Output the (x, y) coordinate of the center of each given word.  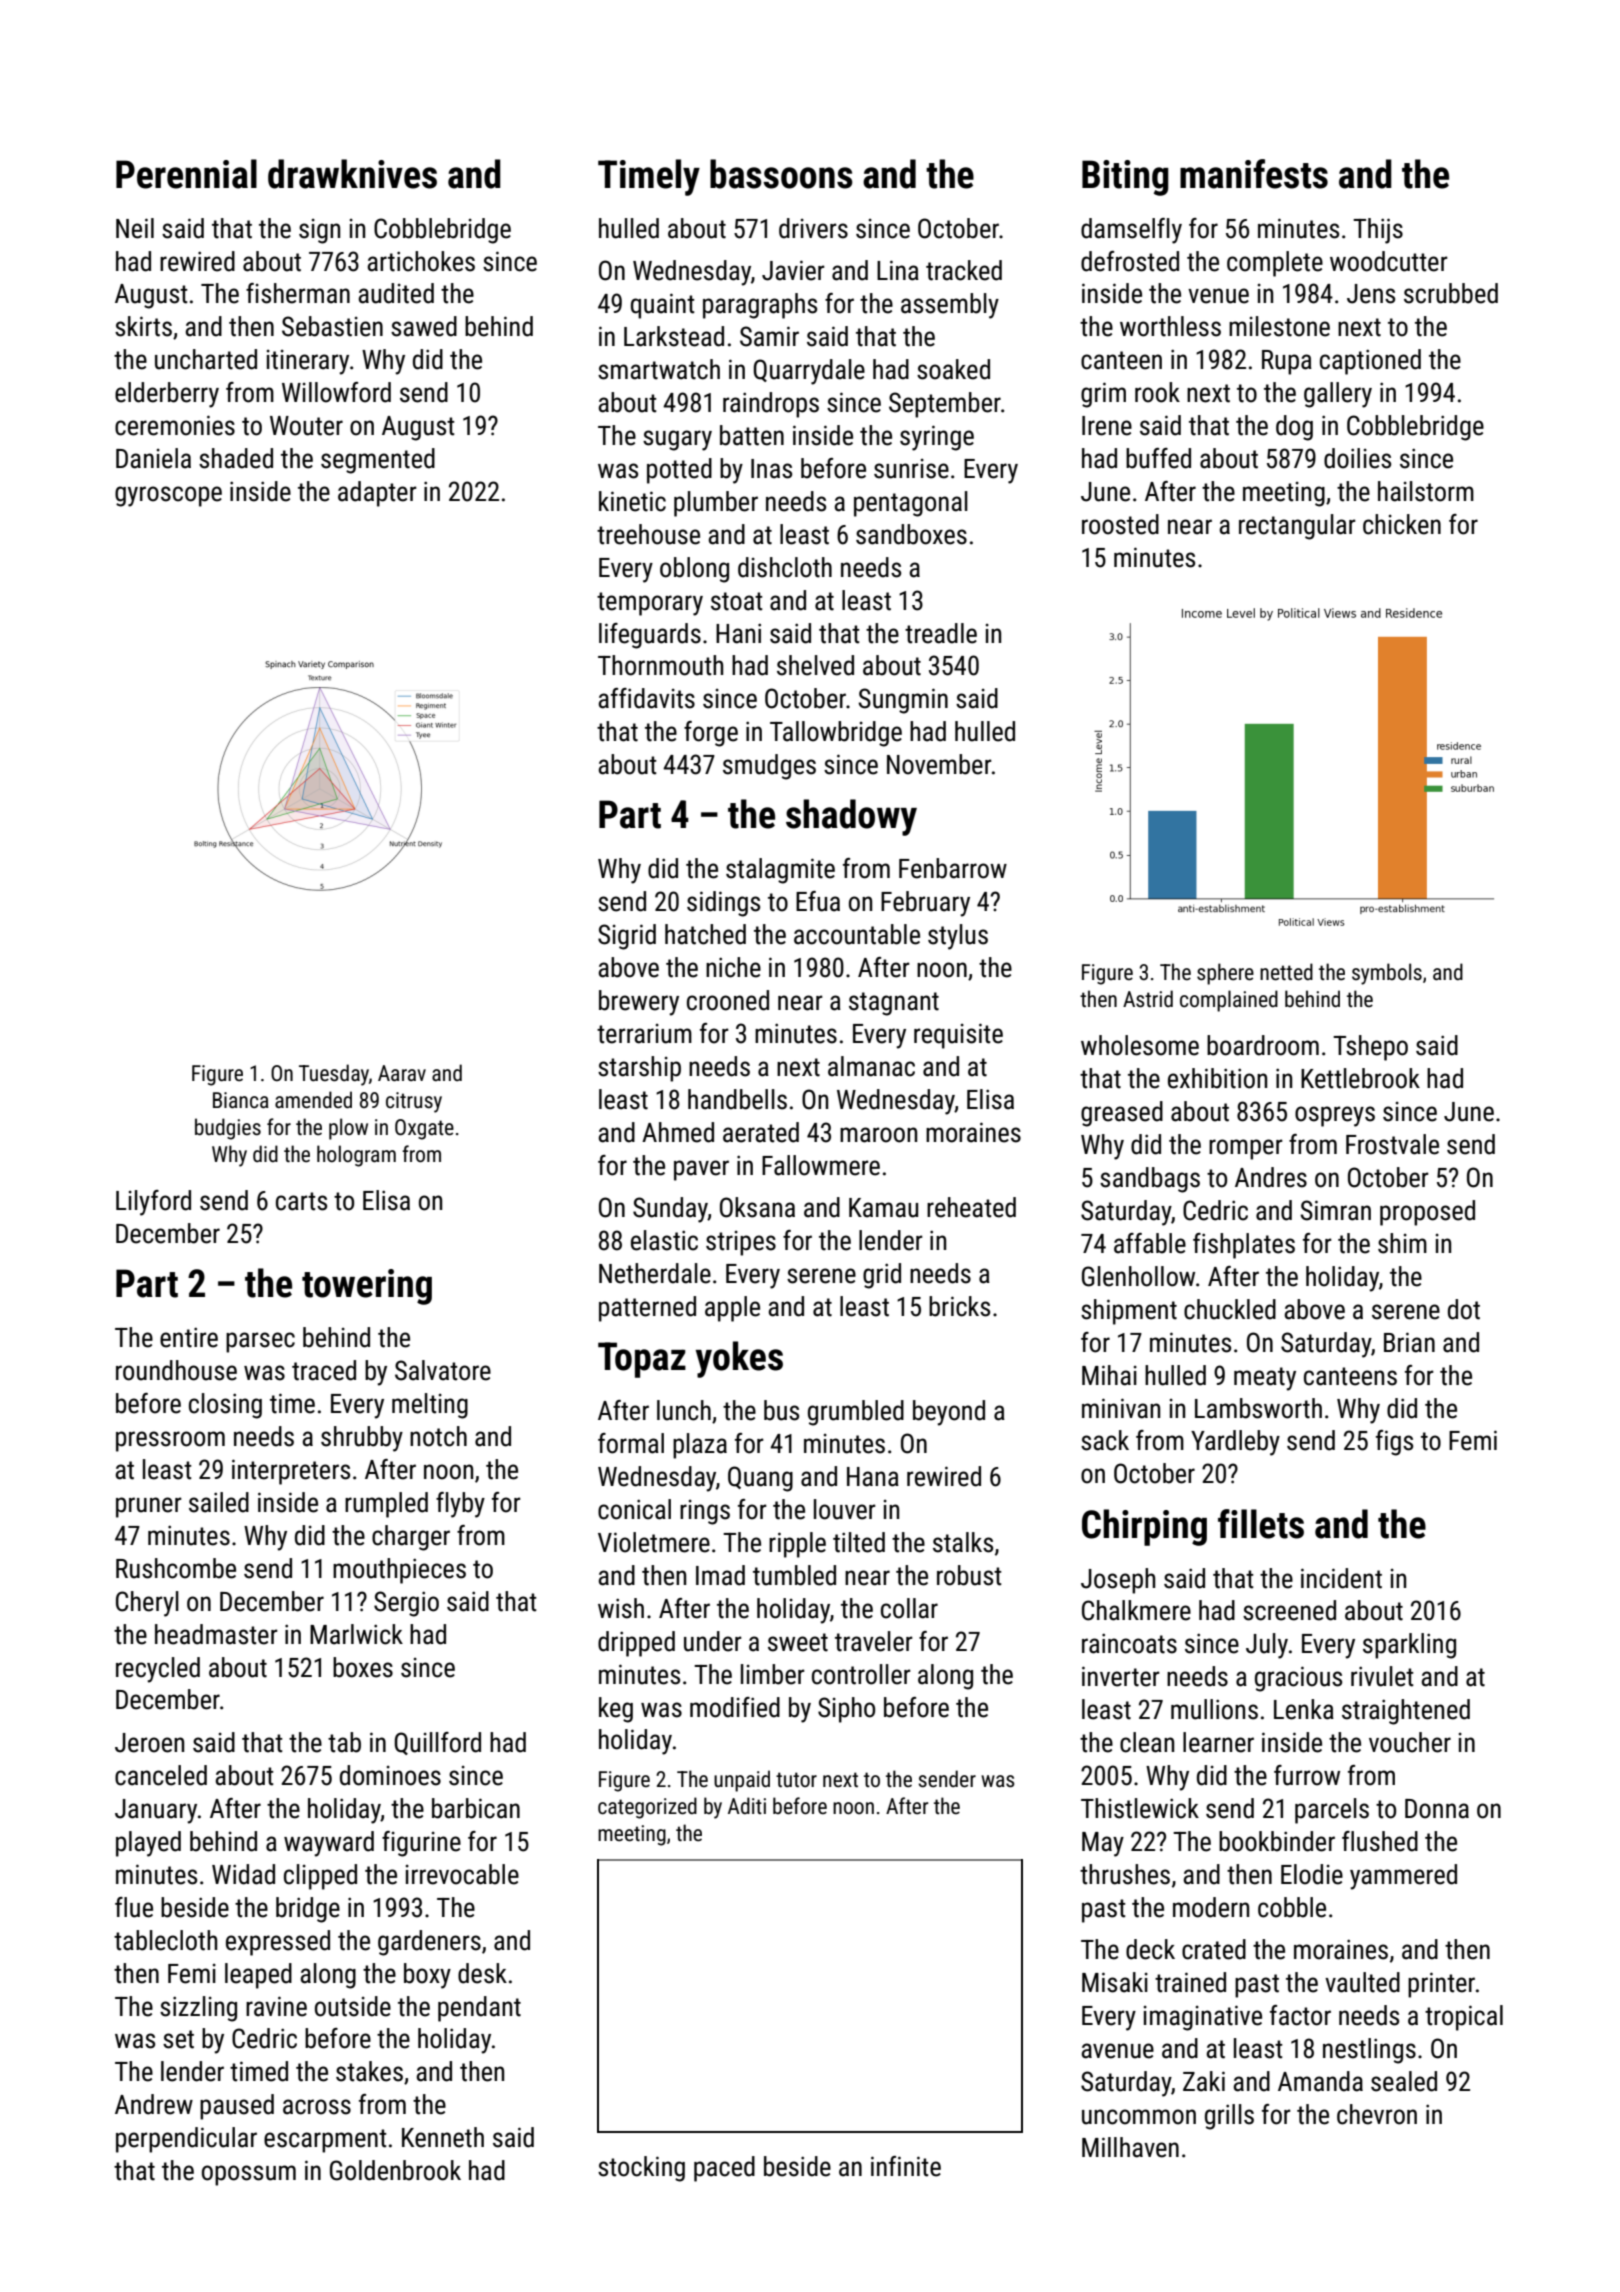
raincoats (1129, 1643)
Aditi (747, 1805)
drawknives (352, 174)
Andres (1271, 1177)
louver (845, 1509)
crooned (728, 1000)
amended (313, 1100)
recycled (158, 1670)
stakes (369, 2071)
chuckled (1230, 1309)
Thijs (1378, 231)
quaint (663, 306)
